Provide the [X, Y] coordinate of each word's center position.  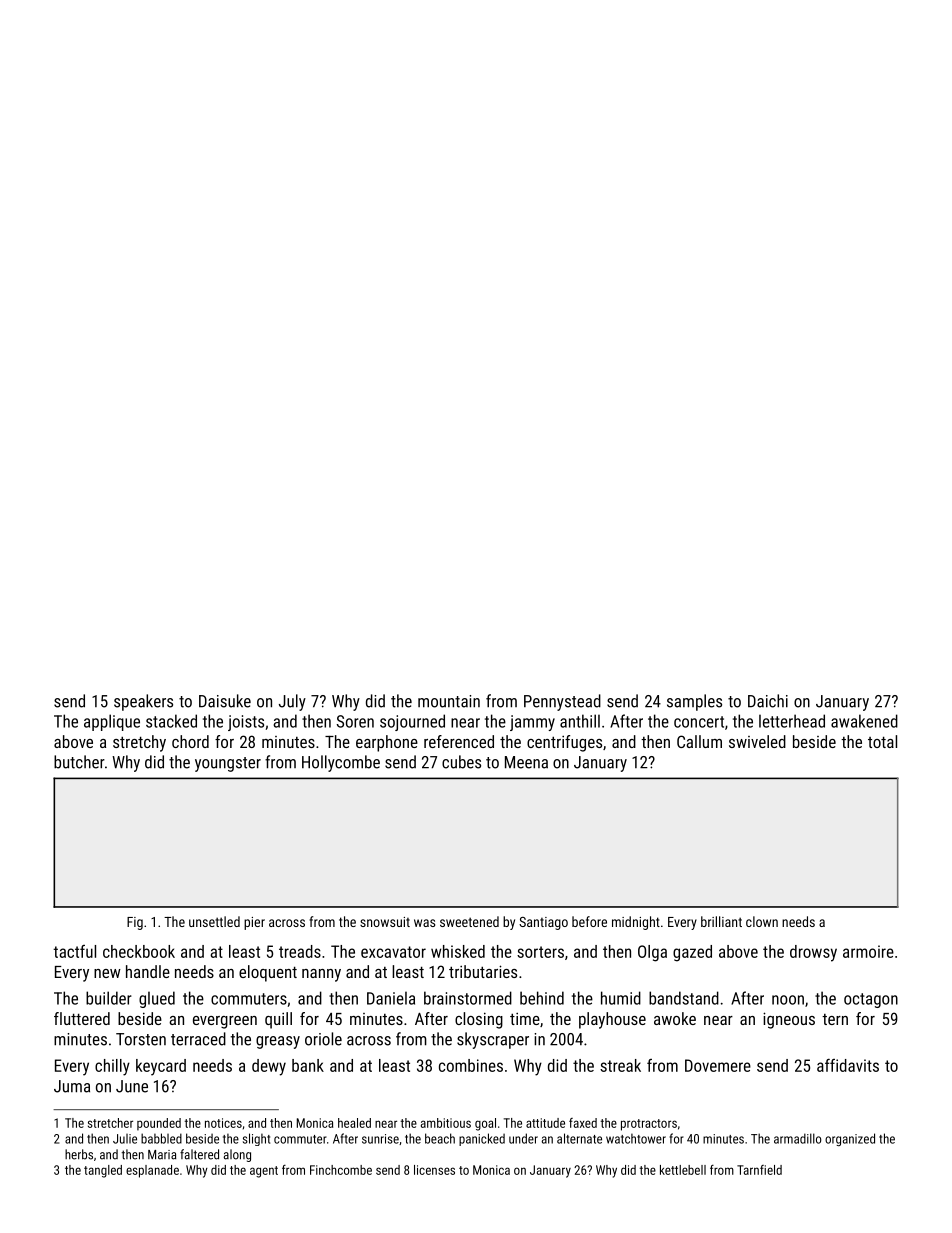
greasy [278, 1042]
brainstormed [468, 998]
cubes [461, 762]
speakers [143, 702]
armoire [868, 951]
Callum [699, 741]
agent [264, 1172]
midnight [636, 923]
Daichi [768, 701]
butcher [79, 762]
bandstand [684, 998]
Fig [135, 923]
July [292, 702]
